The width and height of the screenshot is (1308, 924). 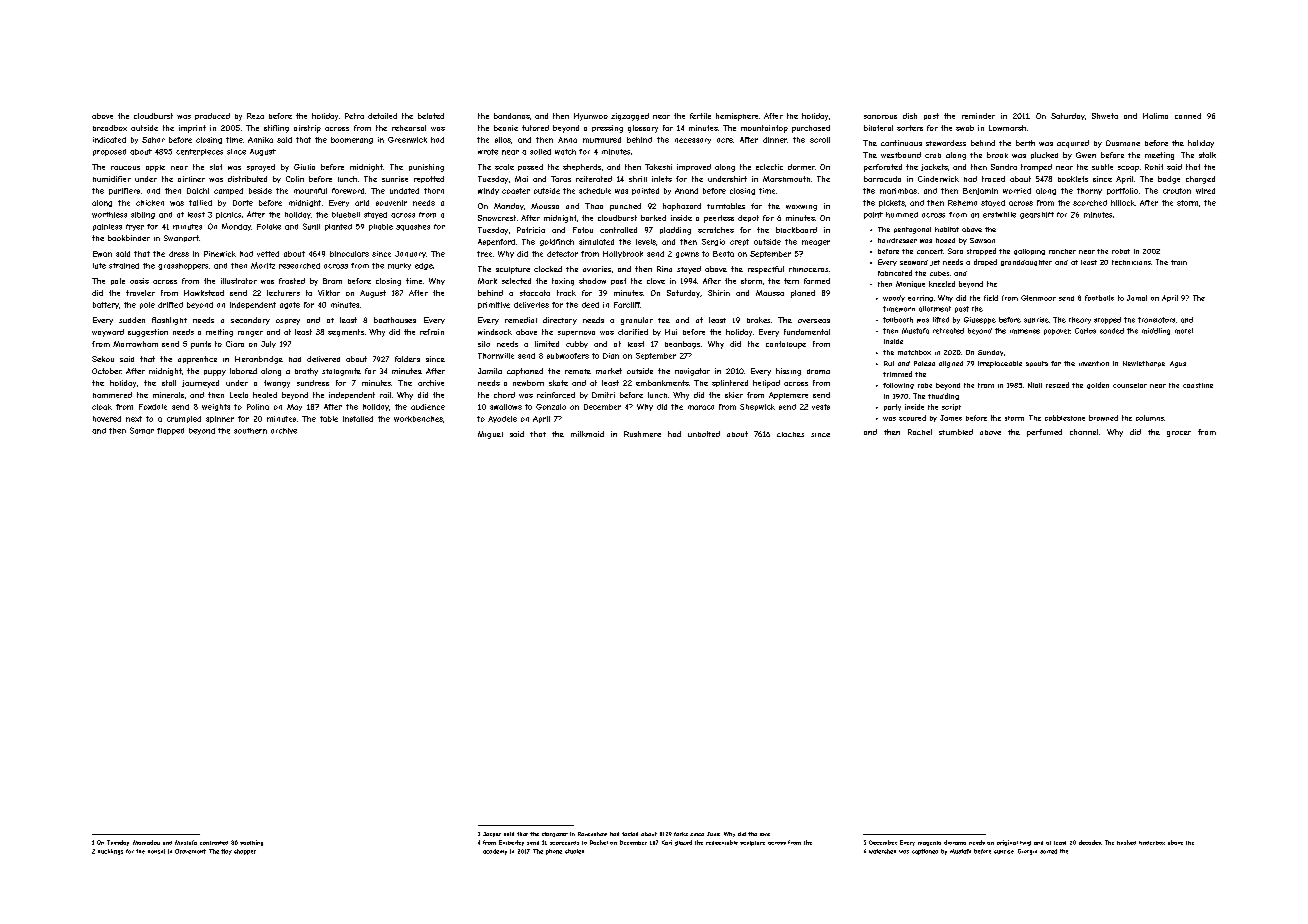 I want to click on milkmaid, so click(x=587, y=434).
